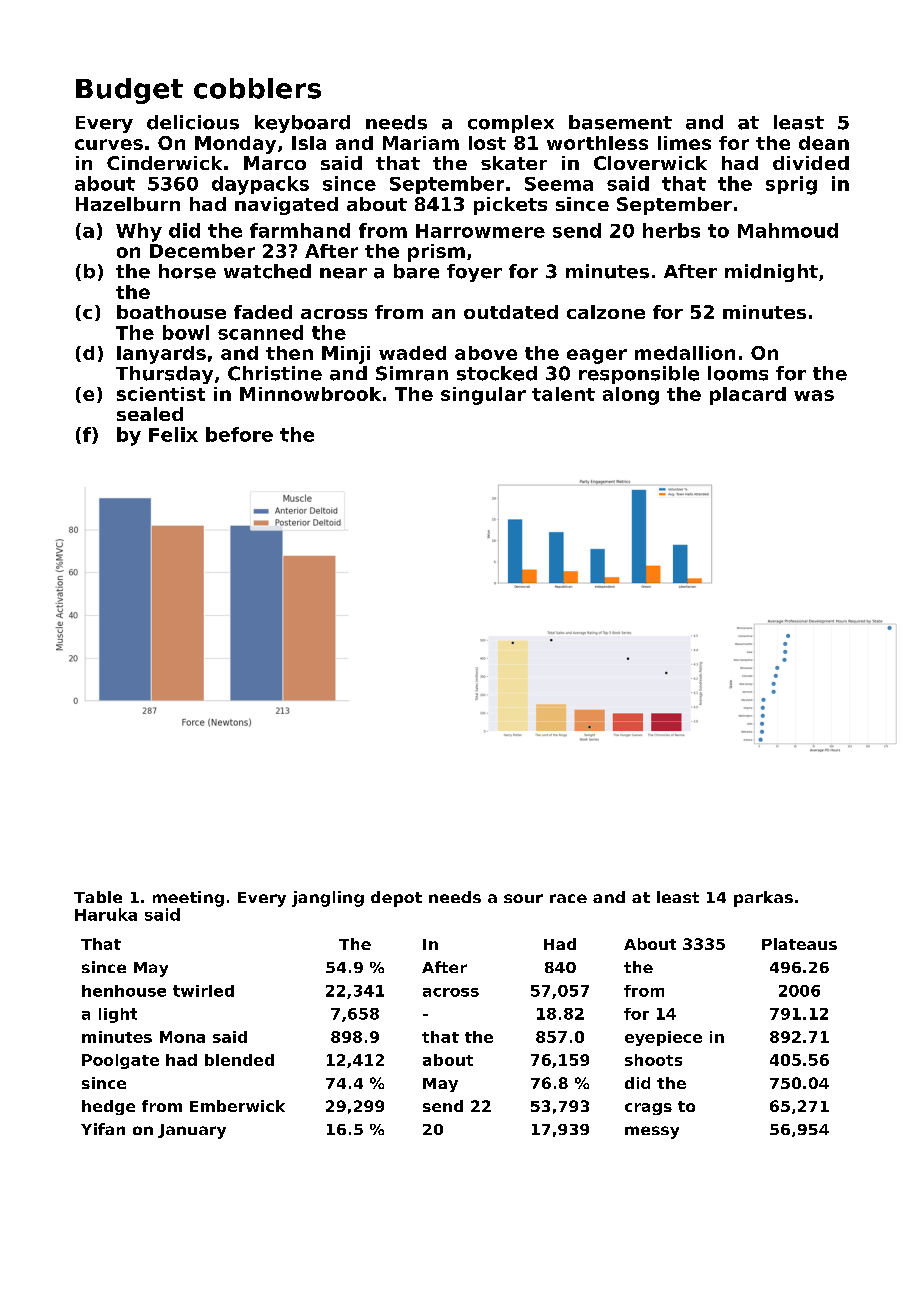  What do you see at coordinates (748, 396) in the screenshot?
I see `placard` at bounding box center [748, 396].
